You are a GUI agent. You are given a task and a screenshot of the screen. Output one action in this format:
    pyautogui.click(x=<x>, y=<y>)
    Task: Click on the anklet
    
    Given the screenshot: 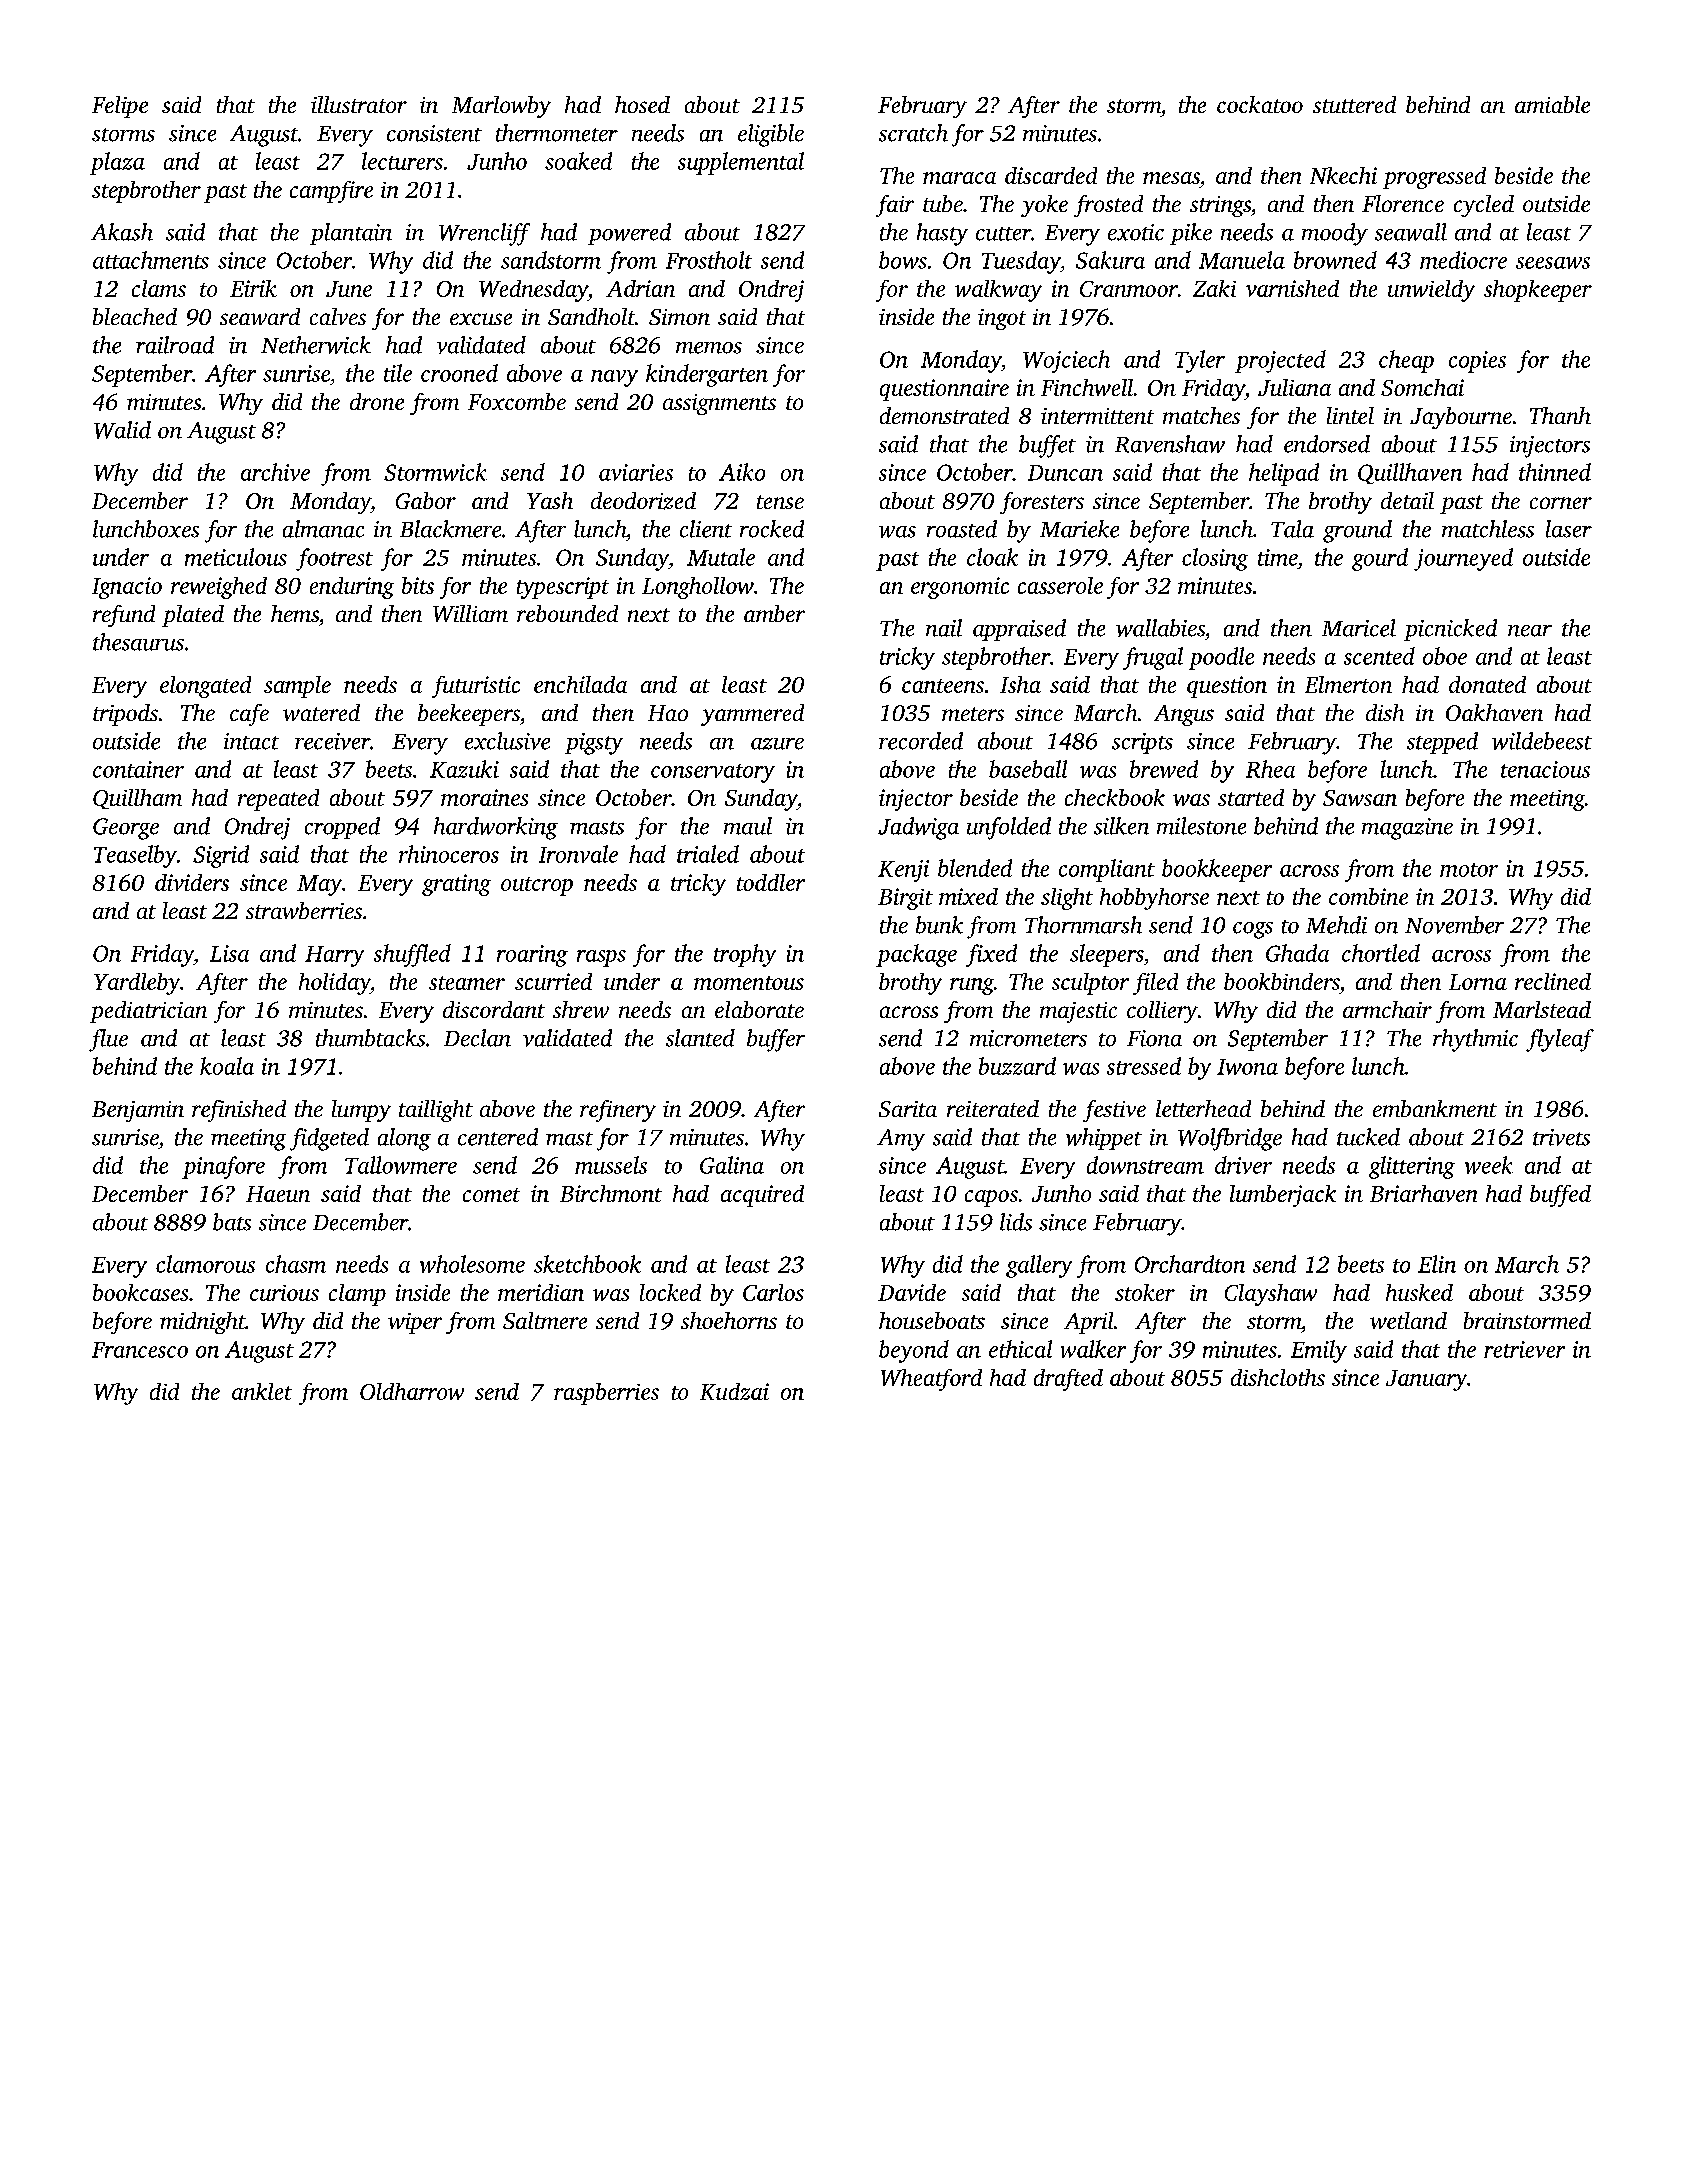 What is the action you would take?
    pyautogui.click(x=262, y=1391)
